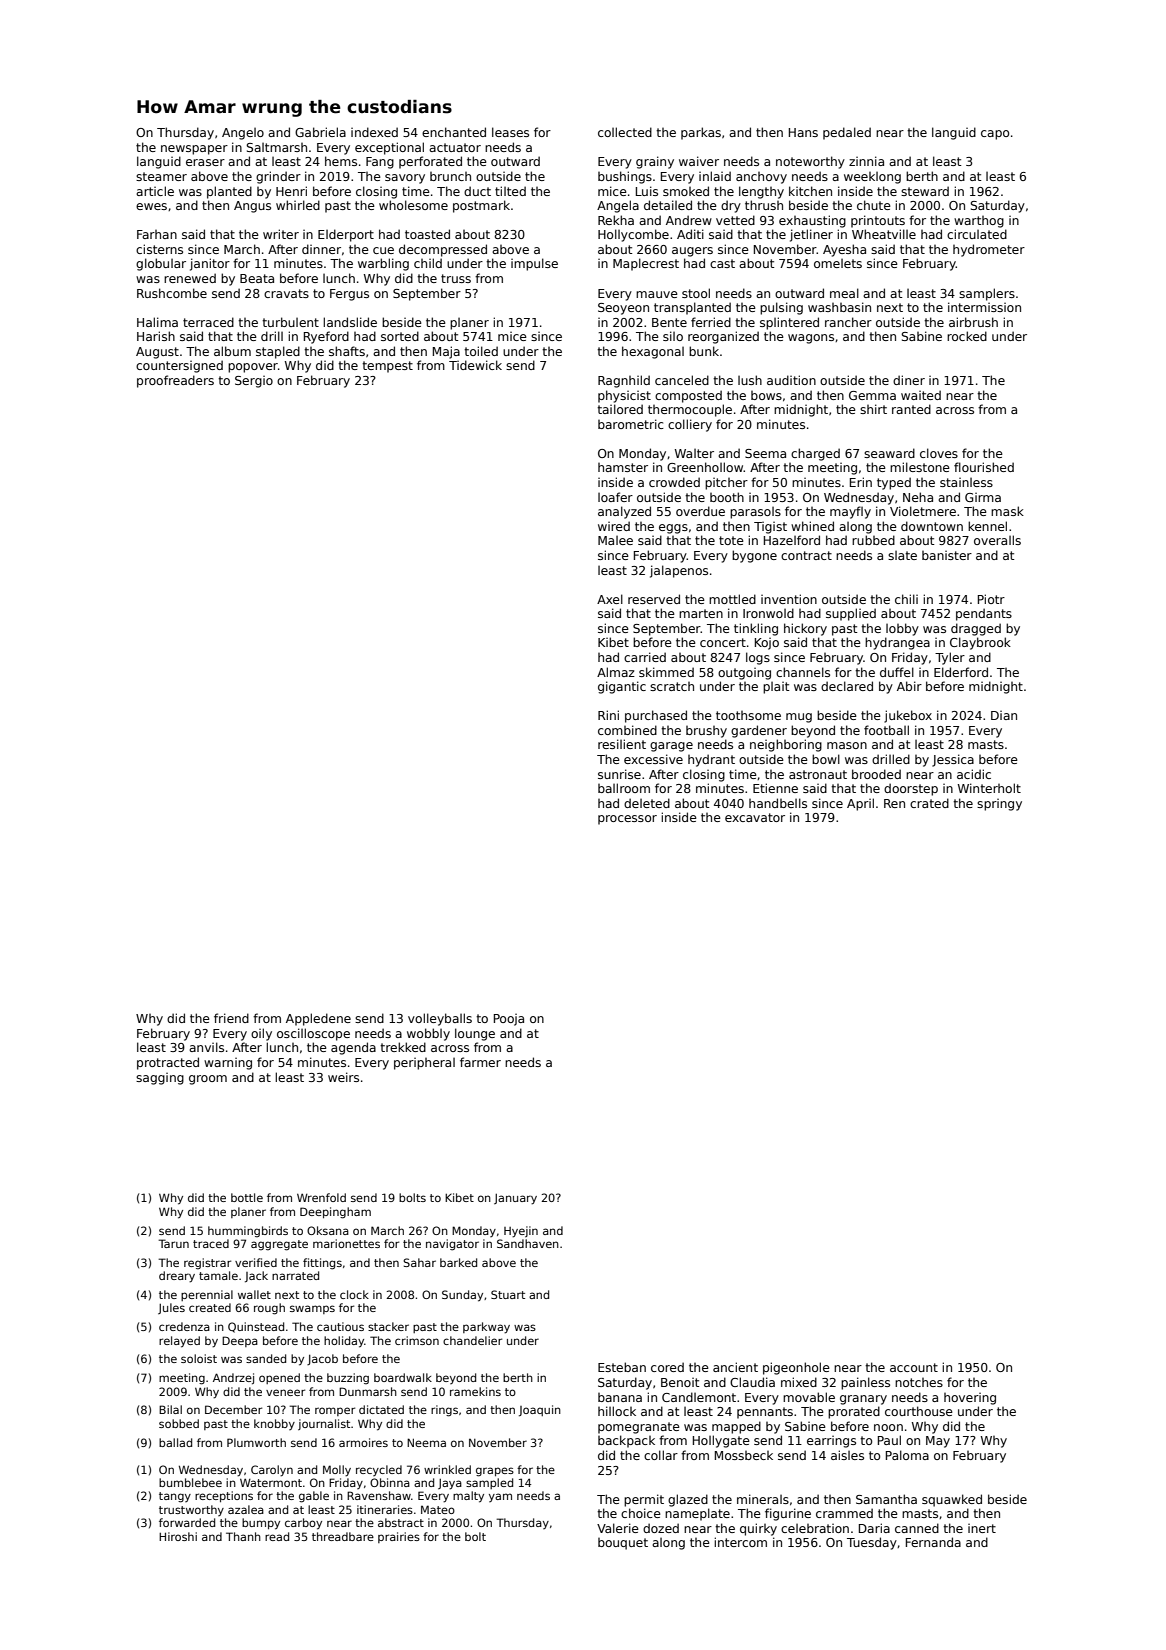 Image resolution: width=1166 pixels, height=1650 pixels. Describe the element at coordinates (231, 1018) in the screenshot. I see `friend` at that location.
